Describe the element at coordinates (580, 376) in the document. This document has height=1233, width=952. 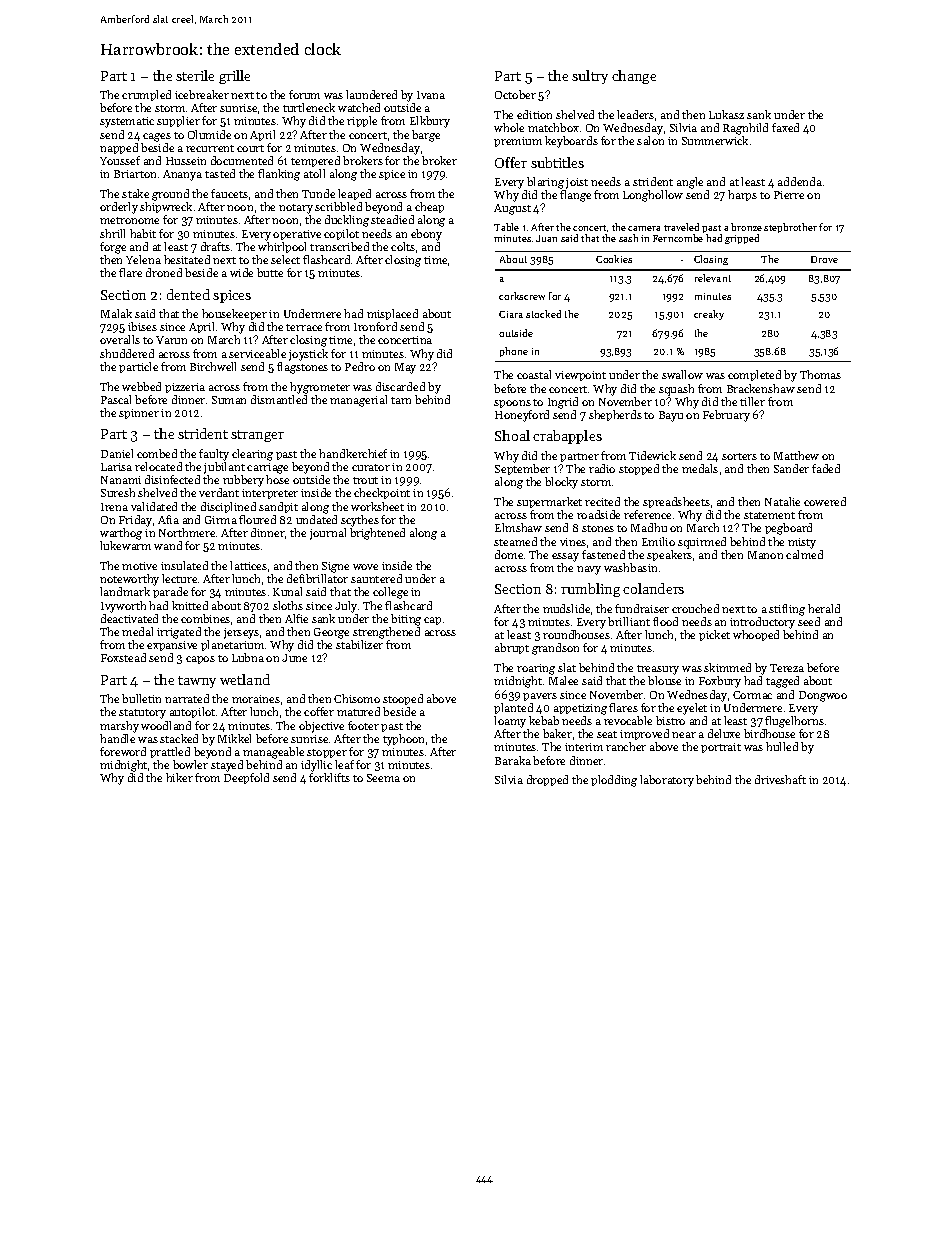
I see `viewpoint` at that location.
